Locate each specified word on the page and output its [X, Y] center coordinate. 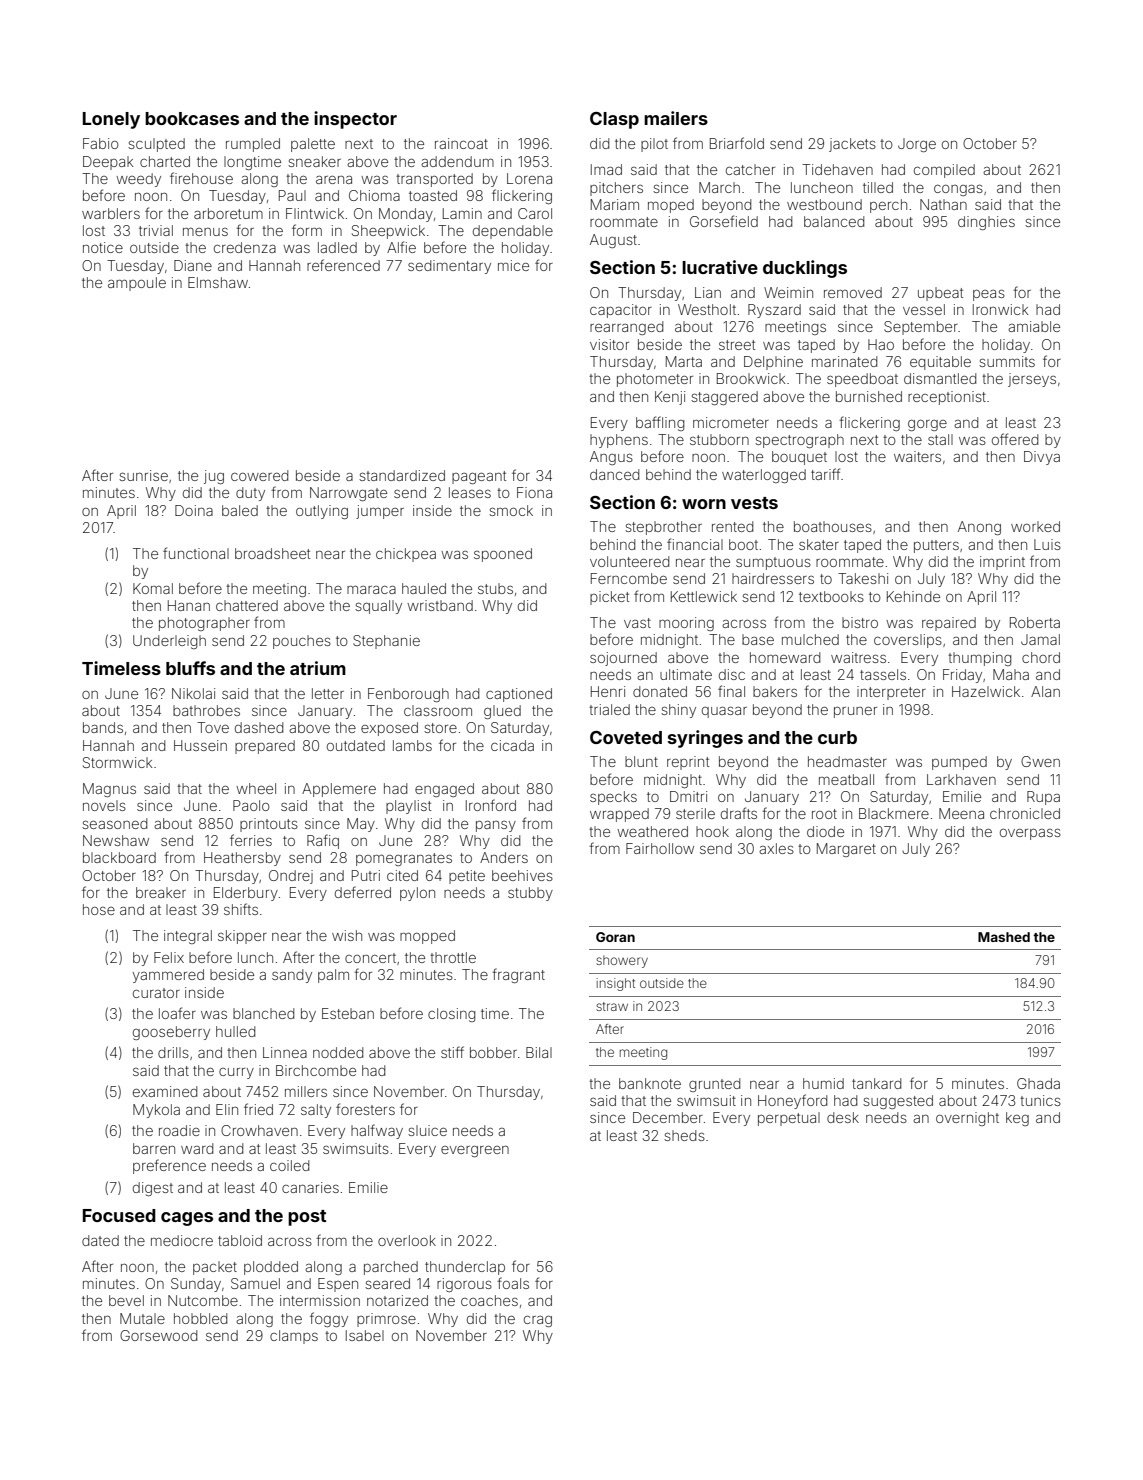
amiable [1034, 326]
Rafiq [323, 841]
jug [214, 477]
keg [1017, 1119]
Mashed [1004, 937]
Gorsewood [158, 1335]
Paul [292, 195]
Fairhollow [660, 848]
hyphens [619, 441]
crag [538, 1321]
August [613, 241]
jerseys [1032, 380]
